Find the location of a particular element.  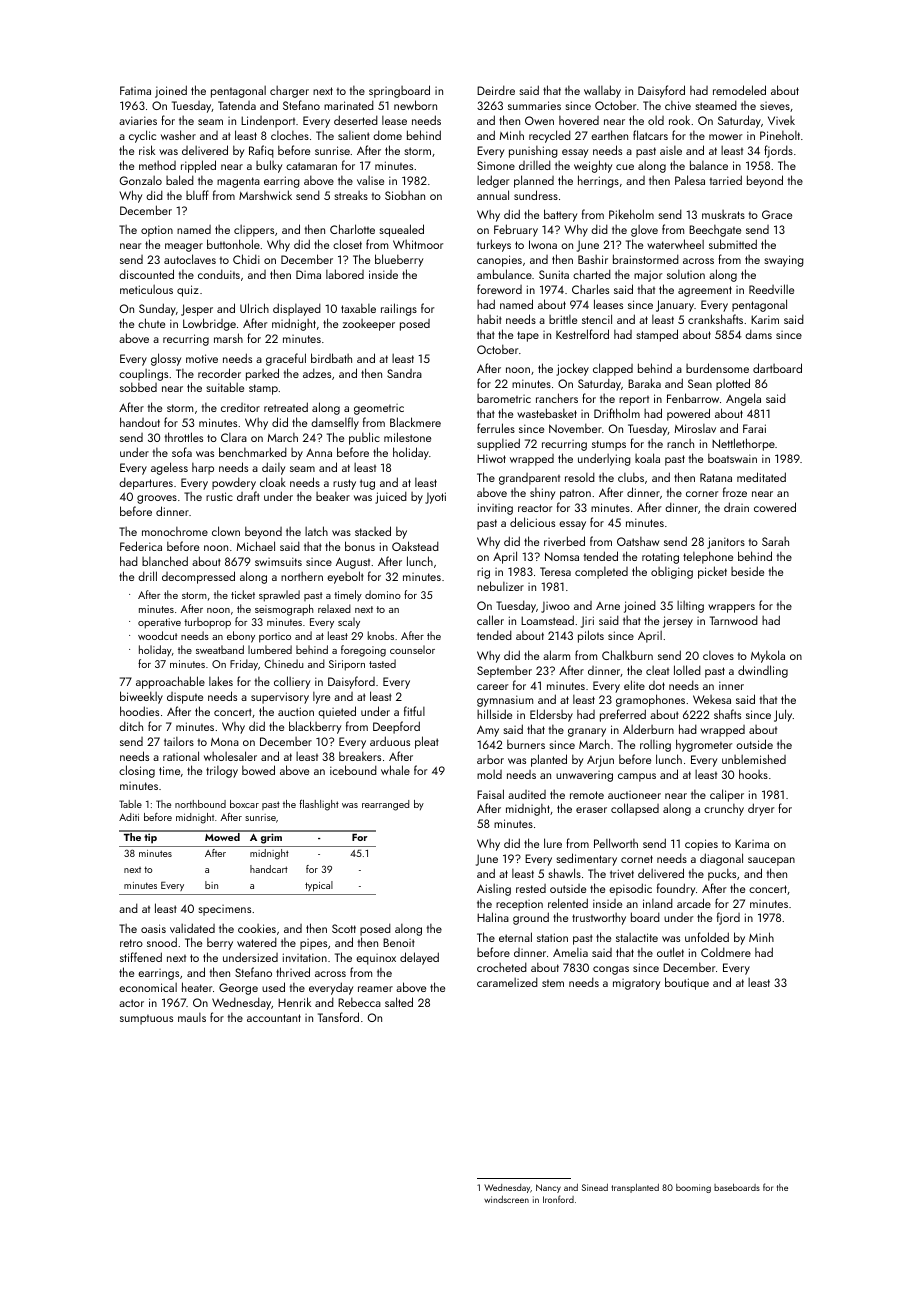

windscreen is located at coordinates (506, 1199).
